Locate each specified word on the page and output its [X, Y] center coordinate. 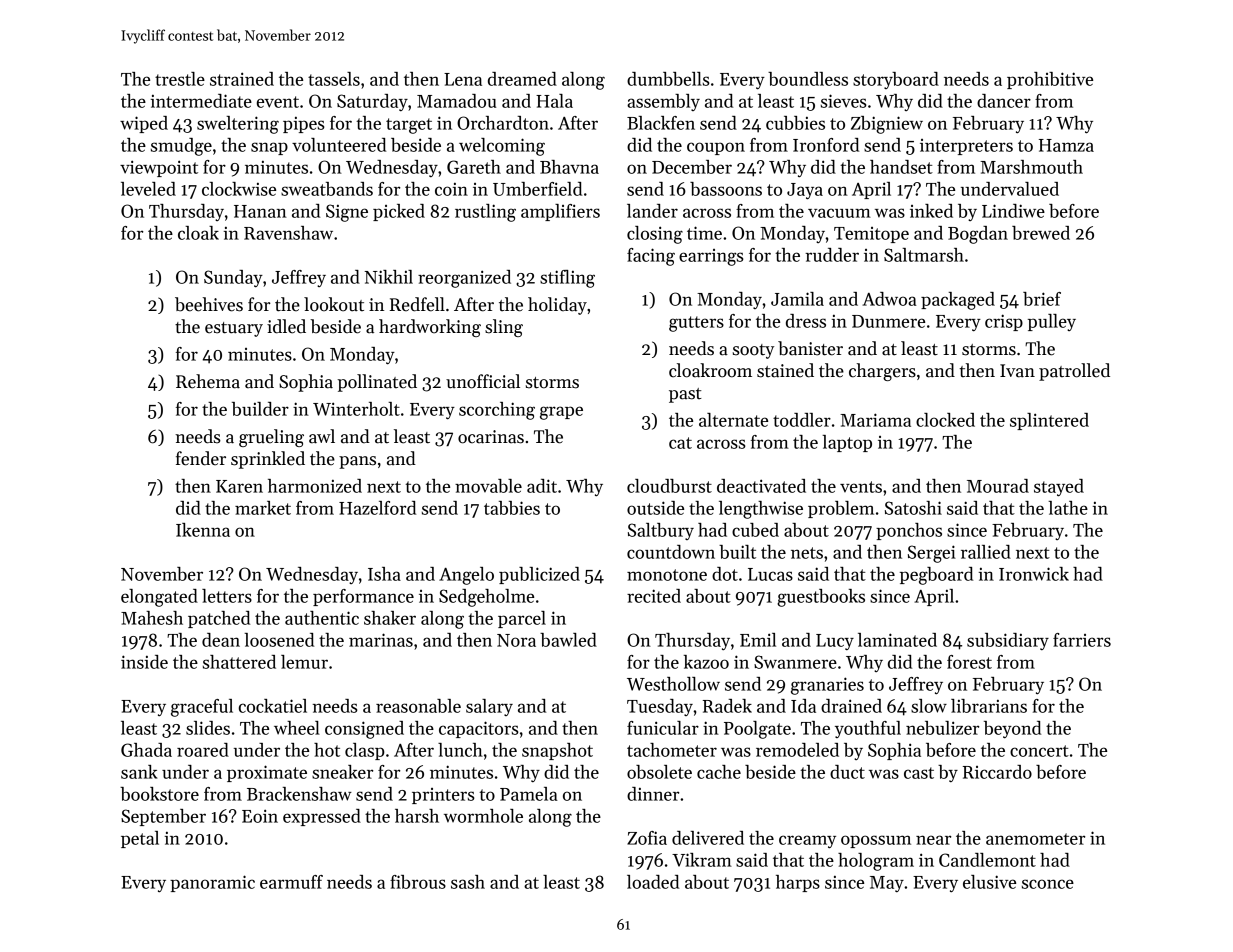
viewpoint [159, 168]
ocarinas [491, 437]
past [685, 395]
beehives [209, 304]
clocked [945, 420]
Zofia [647, 838]
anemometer [1035, 839]
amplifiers [560, 212]
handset [901, 167]
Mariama [875, 420]
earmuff [291, 882]
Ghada [146, 750]
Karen [239, 486]
